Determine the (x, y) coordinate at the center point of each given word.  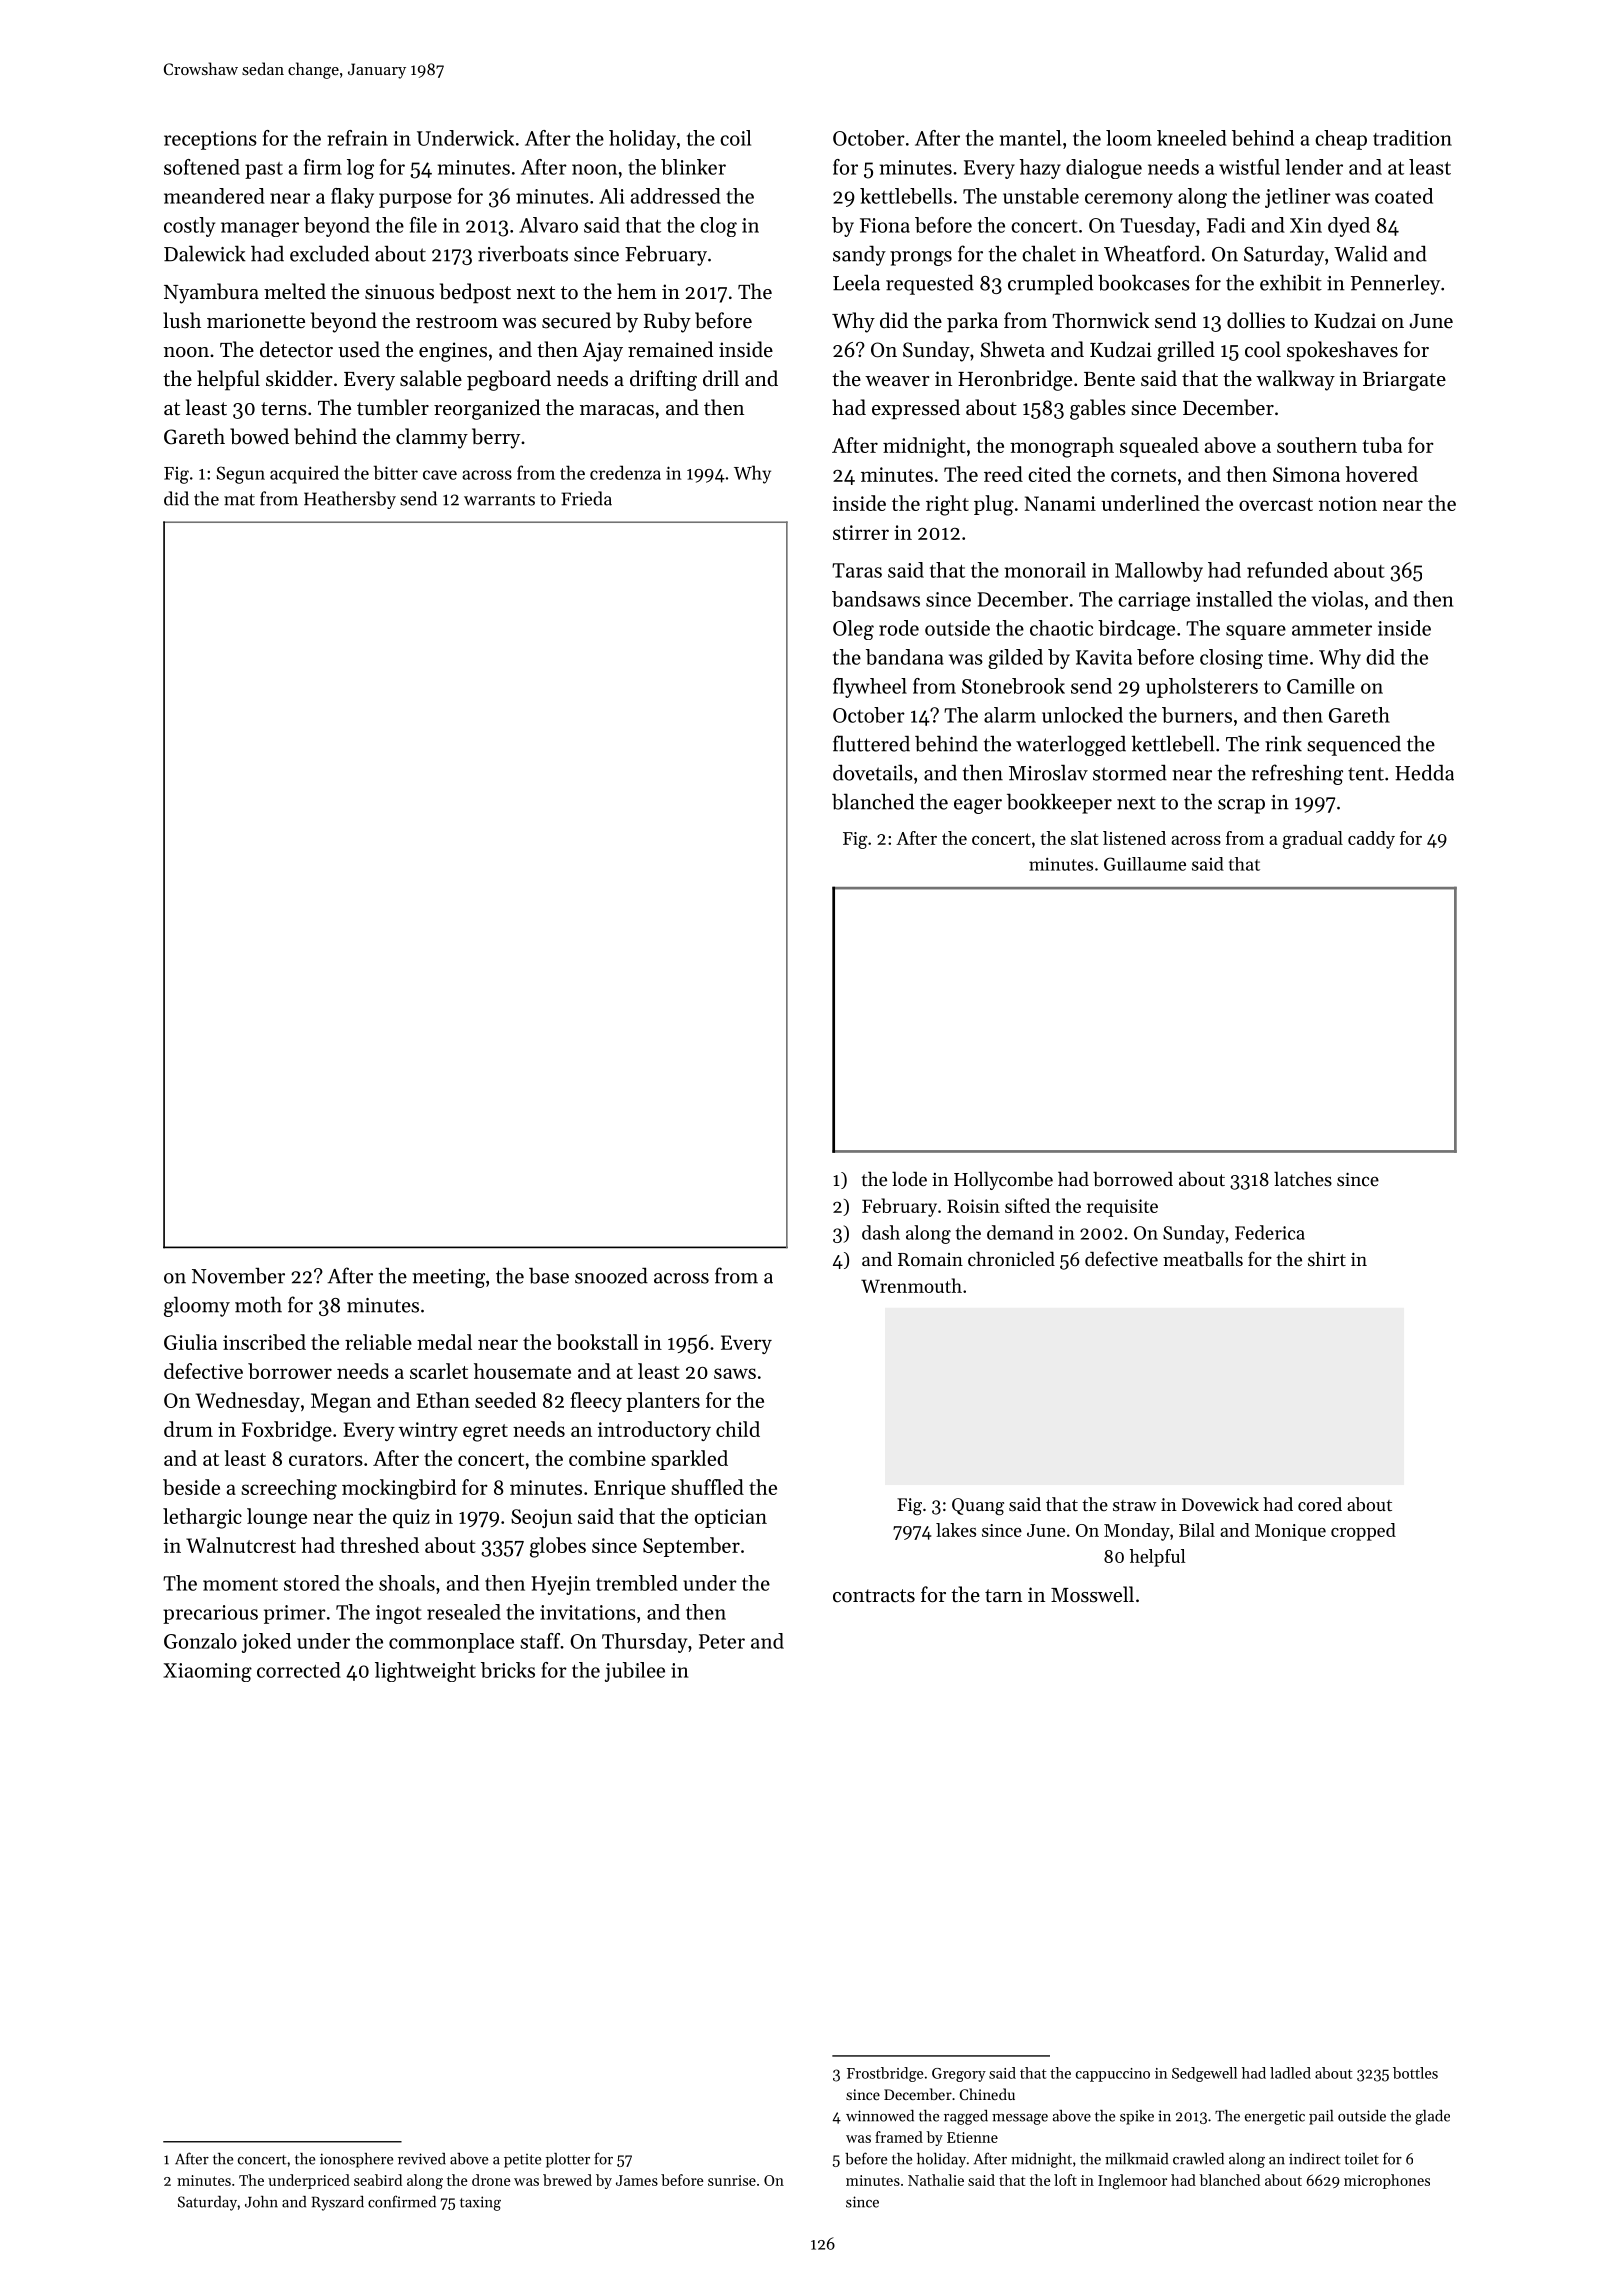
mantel (1030, 138)
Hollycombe (1003, 1180)
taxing (480, 2203)
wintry (428, 1431)
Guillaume (1145, 864)
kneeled (1192, 138)
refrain (357, 138)
